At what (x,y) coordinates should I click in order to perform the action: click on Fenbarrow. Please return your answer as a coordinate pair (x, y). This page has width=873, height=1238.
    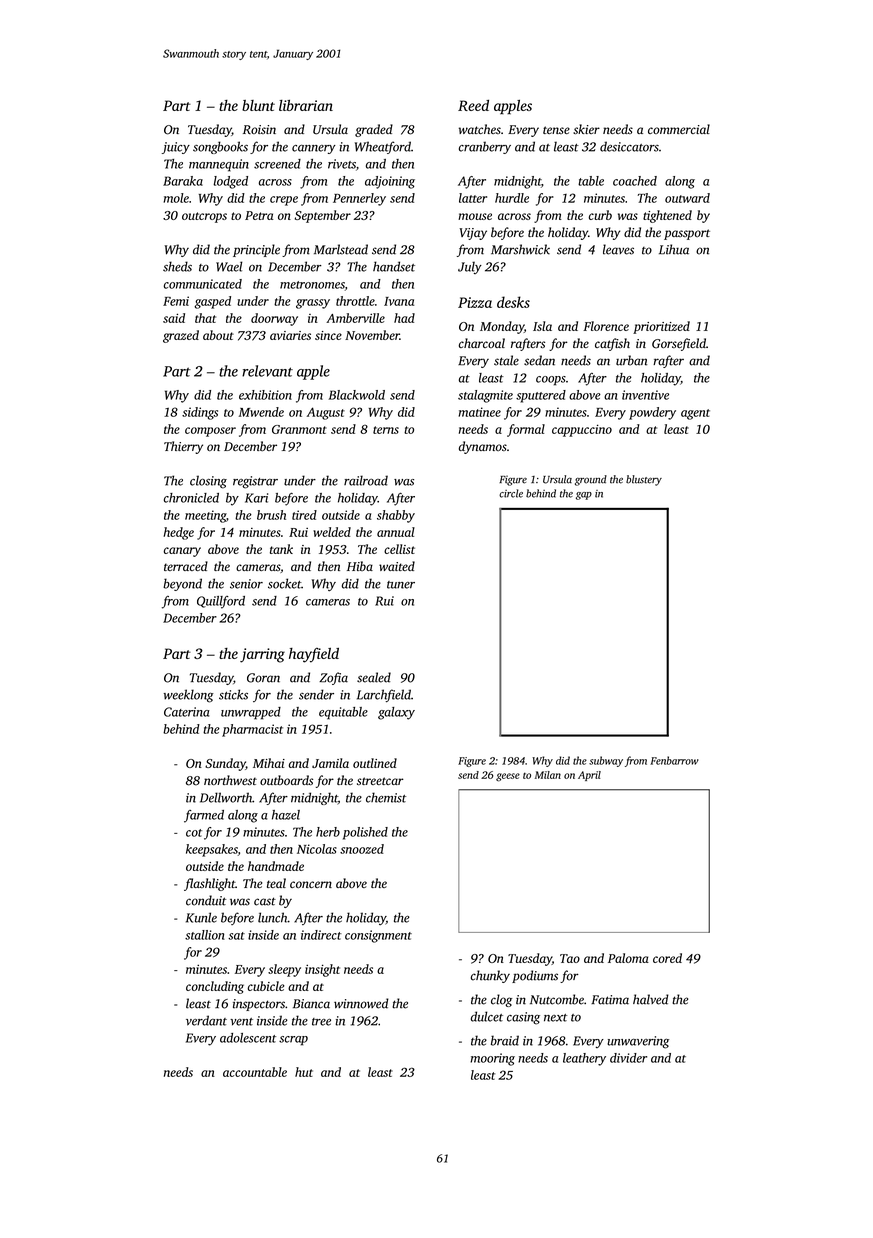
    Looking at the image, I should click on (674, 760).
